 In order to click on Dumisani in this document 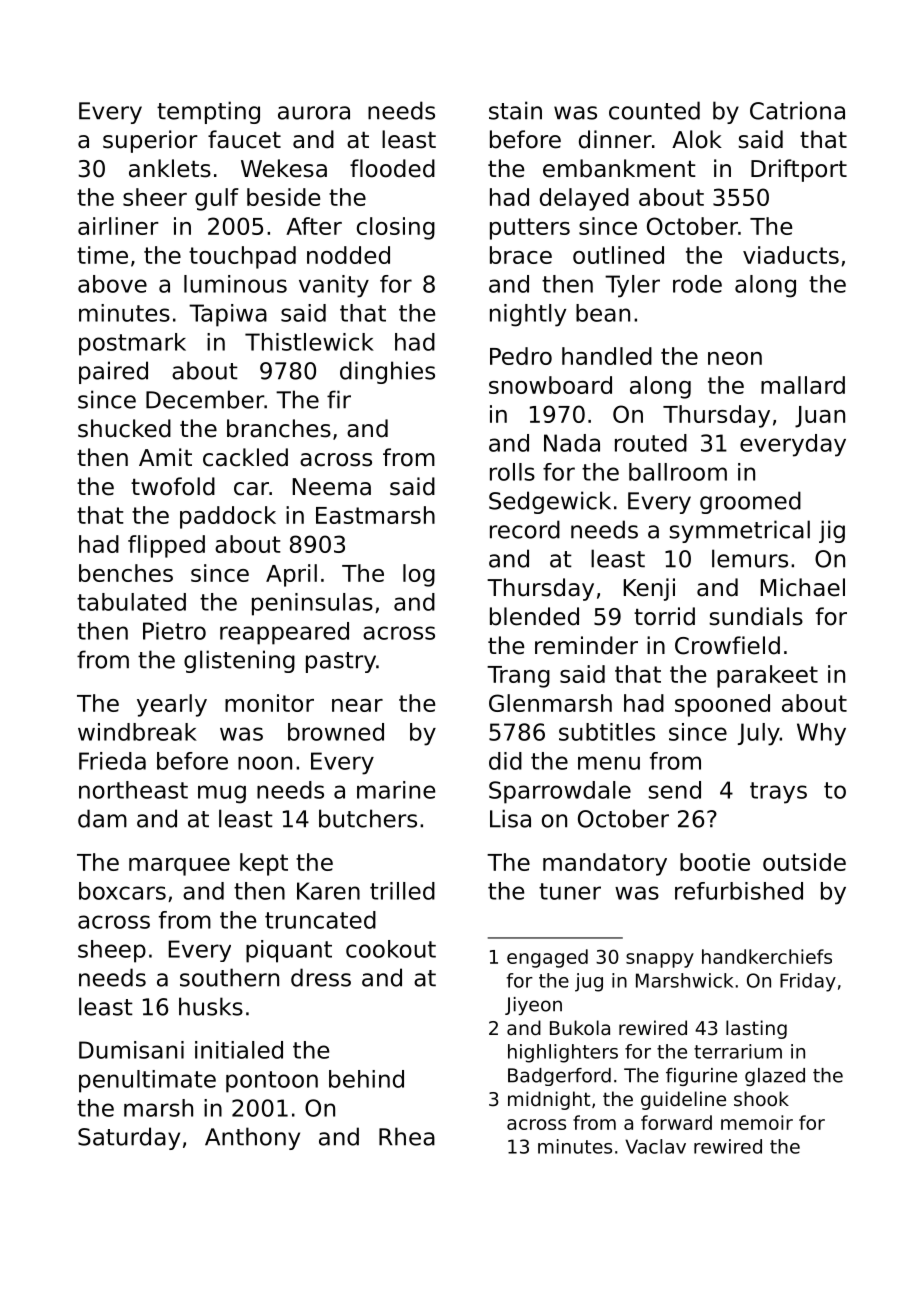, I will do `click(131, 1050)`.
